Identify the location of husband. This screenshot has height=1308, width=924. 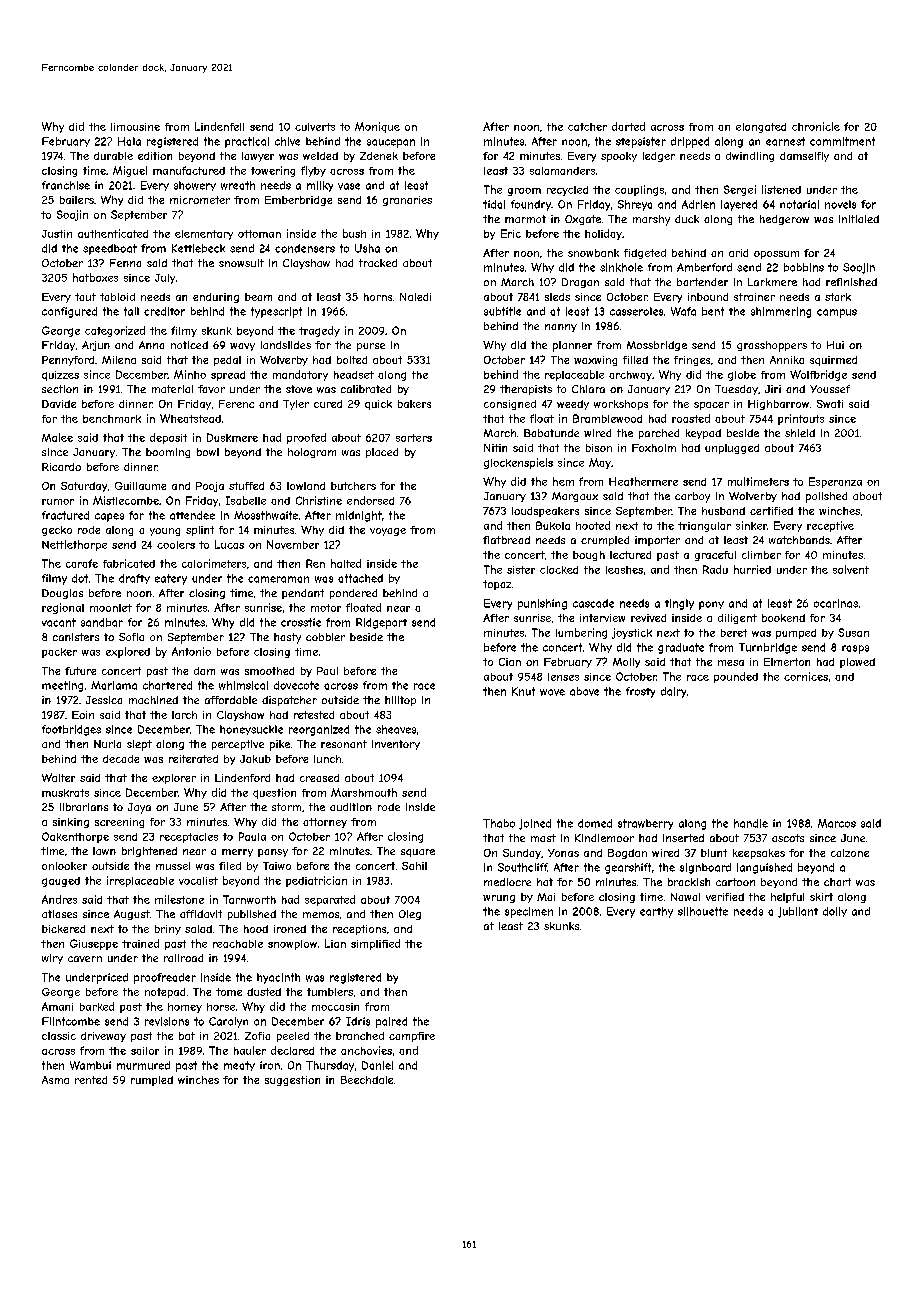
(723, 511).
